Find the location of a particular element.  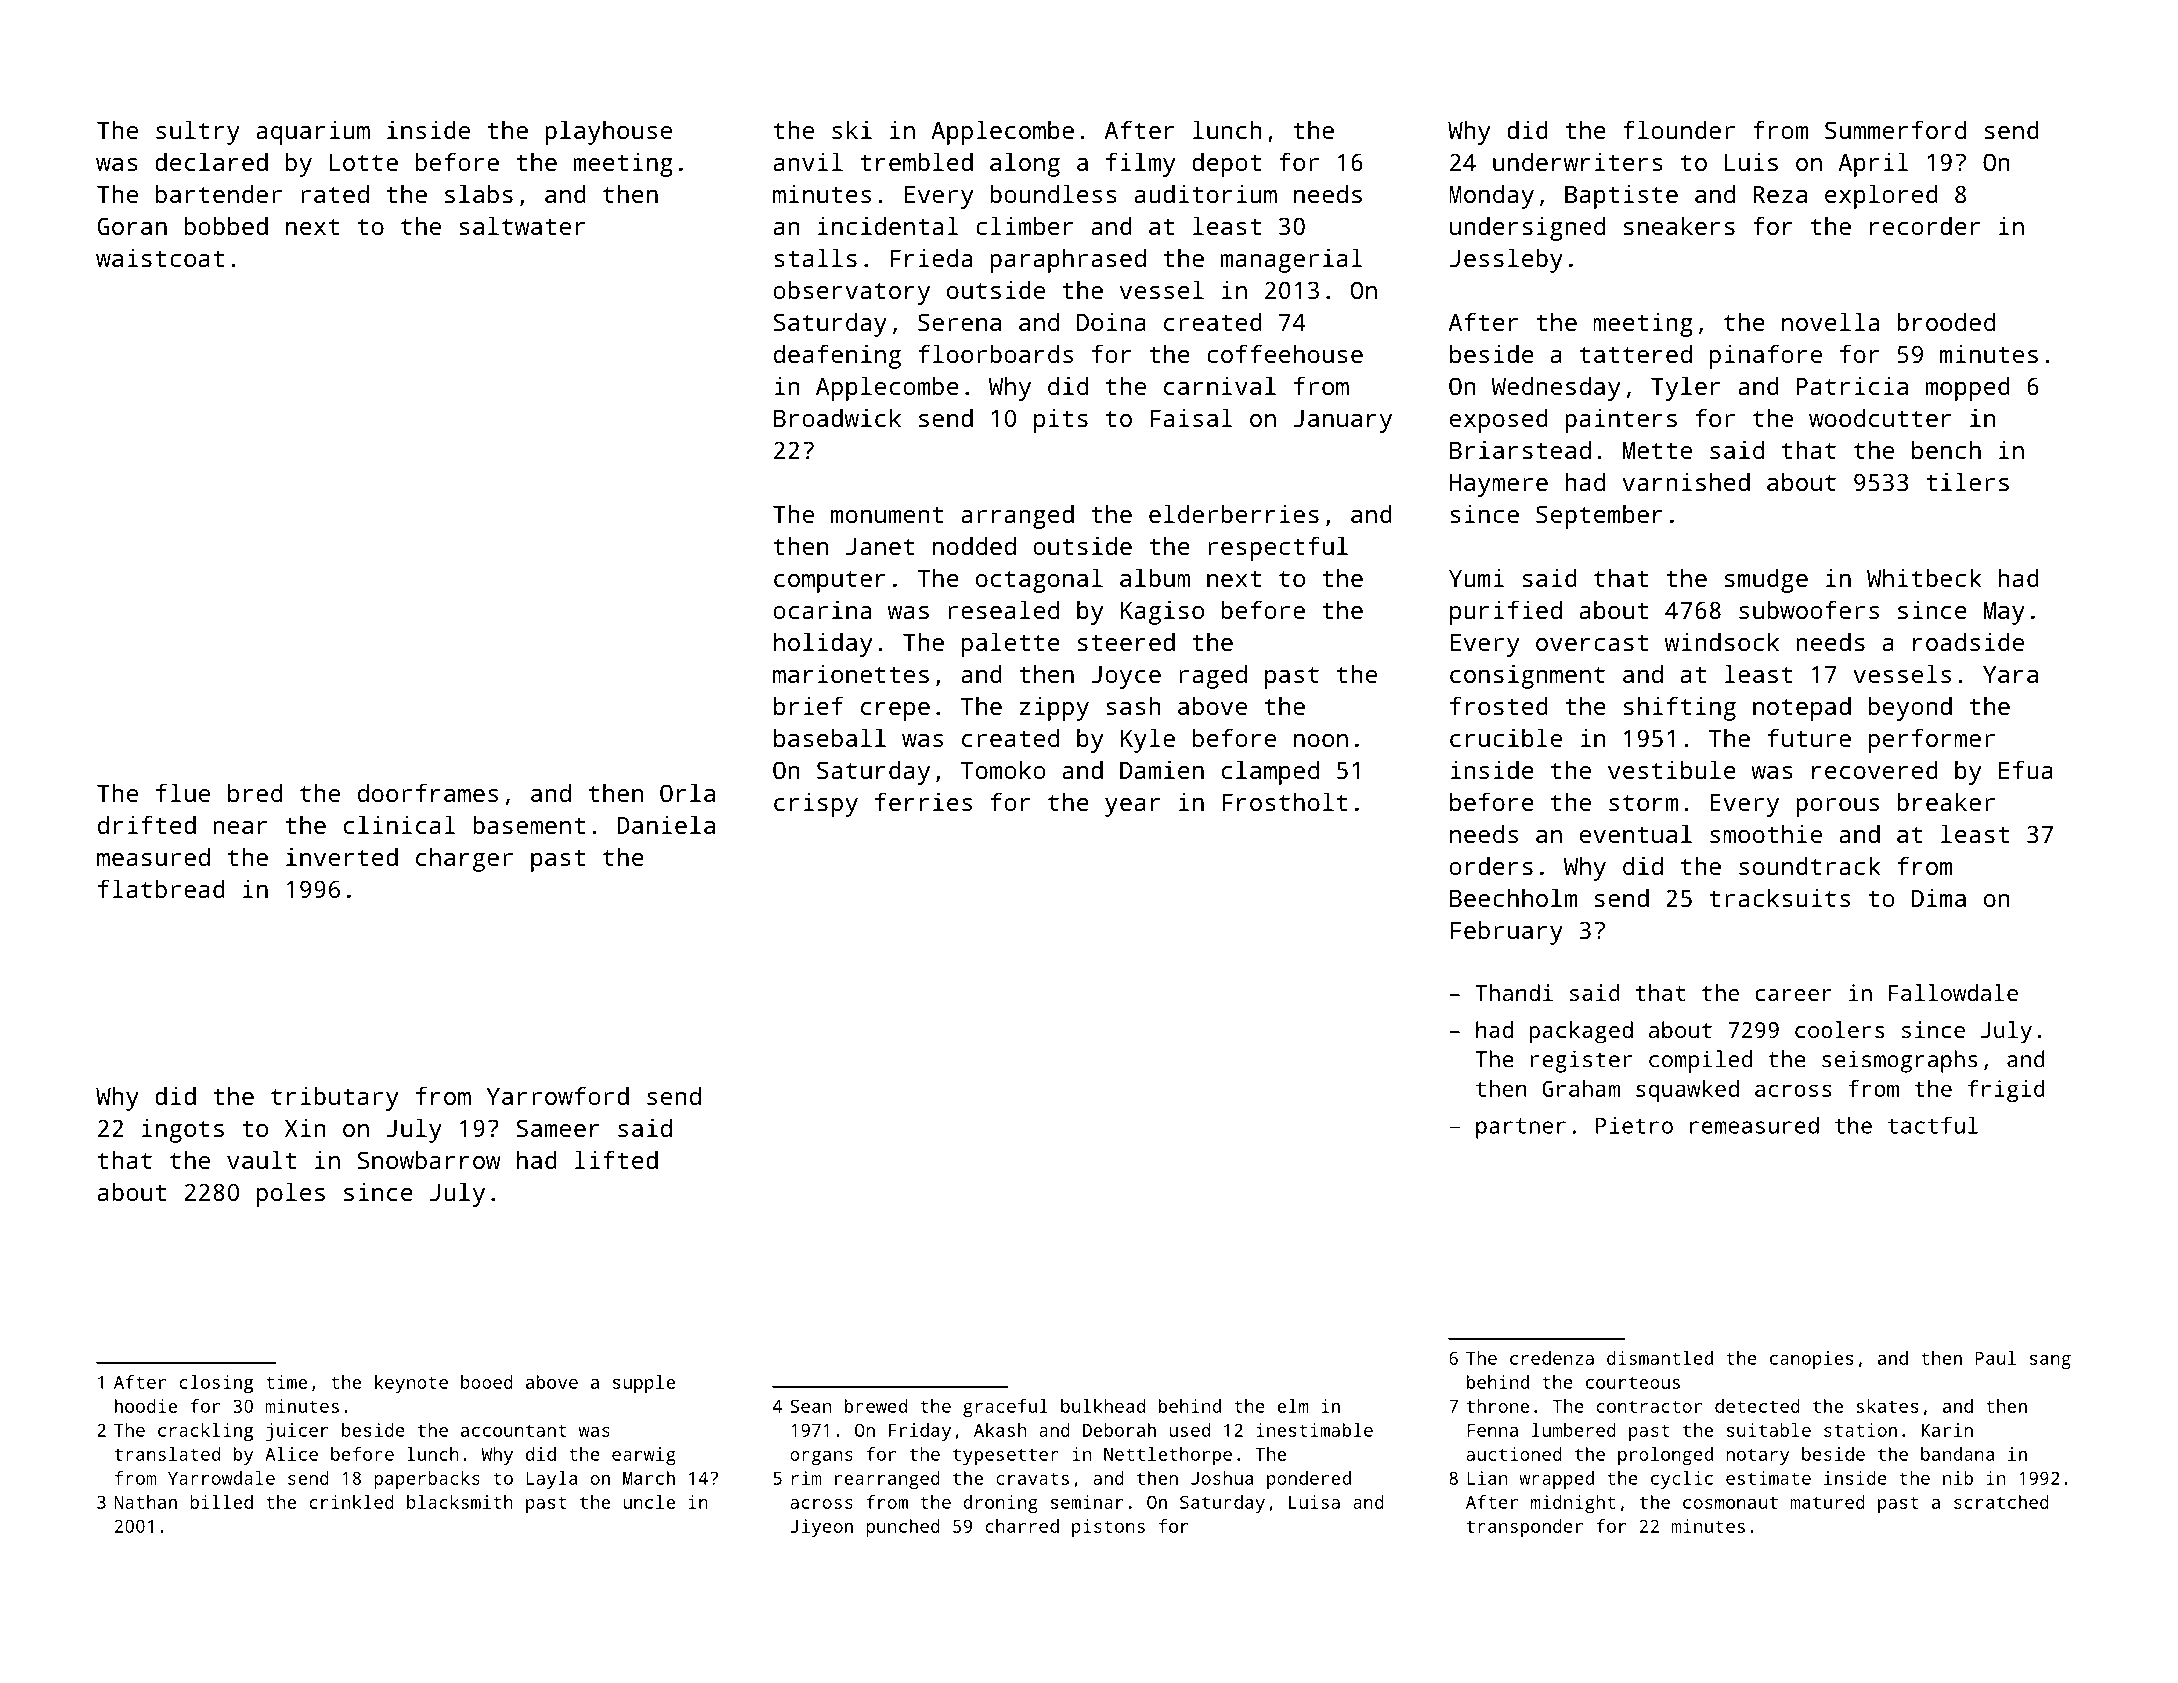

graceful is located at coordinates (1005, 1408).
